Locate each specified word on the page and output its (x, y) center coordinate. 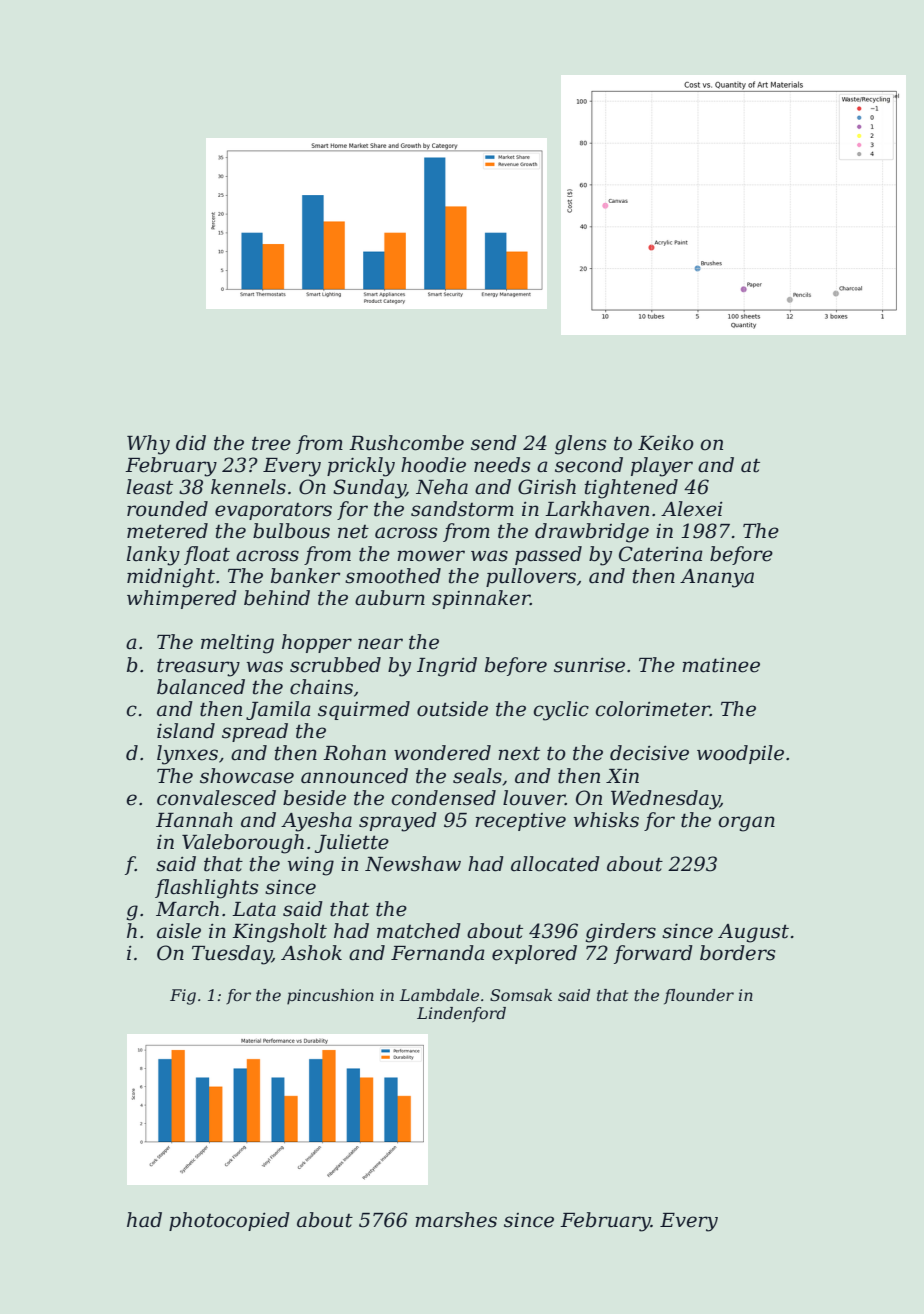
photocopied (229, 1221)
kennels (248, 487)
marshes (456, 1220)
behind (277, 598)
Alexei (692, 509)
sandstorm (462, 509)
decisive (649, 753)
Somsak (521, 995)
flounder (699, 997)
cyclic (561, 711)
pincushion (330, 997)
